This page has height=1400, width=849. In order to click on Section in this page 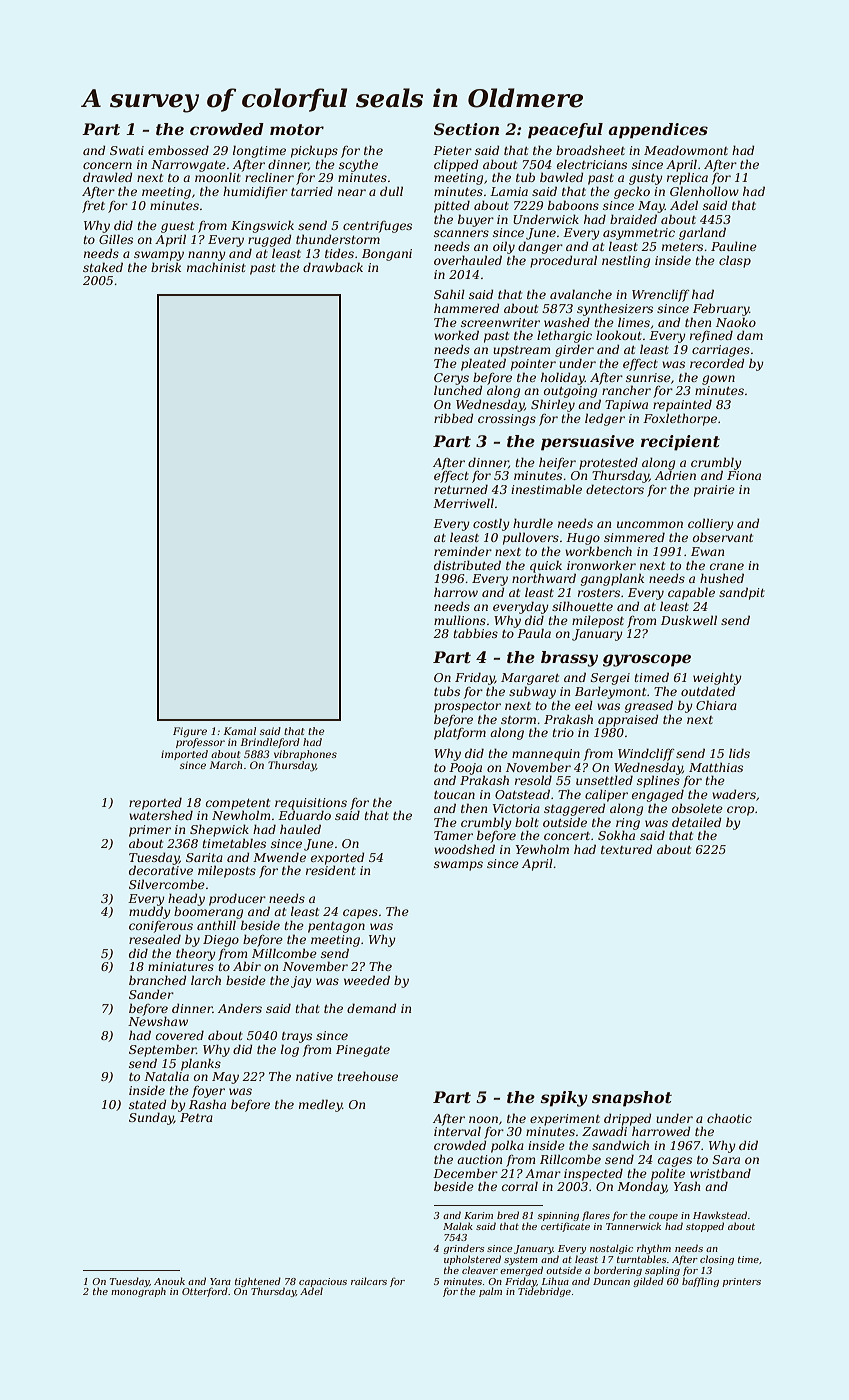, I will do `click(466, 129)`.
